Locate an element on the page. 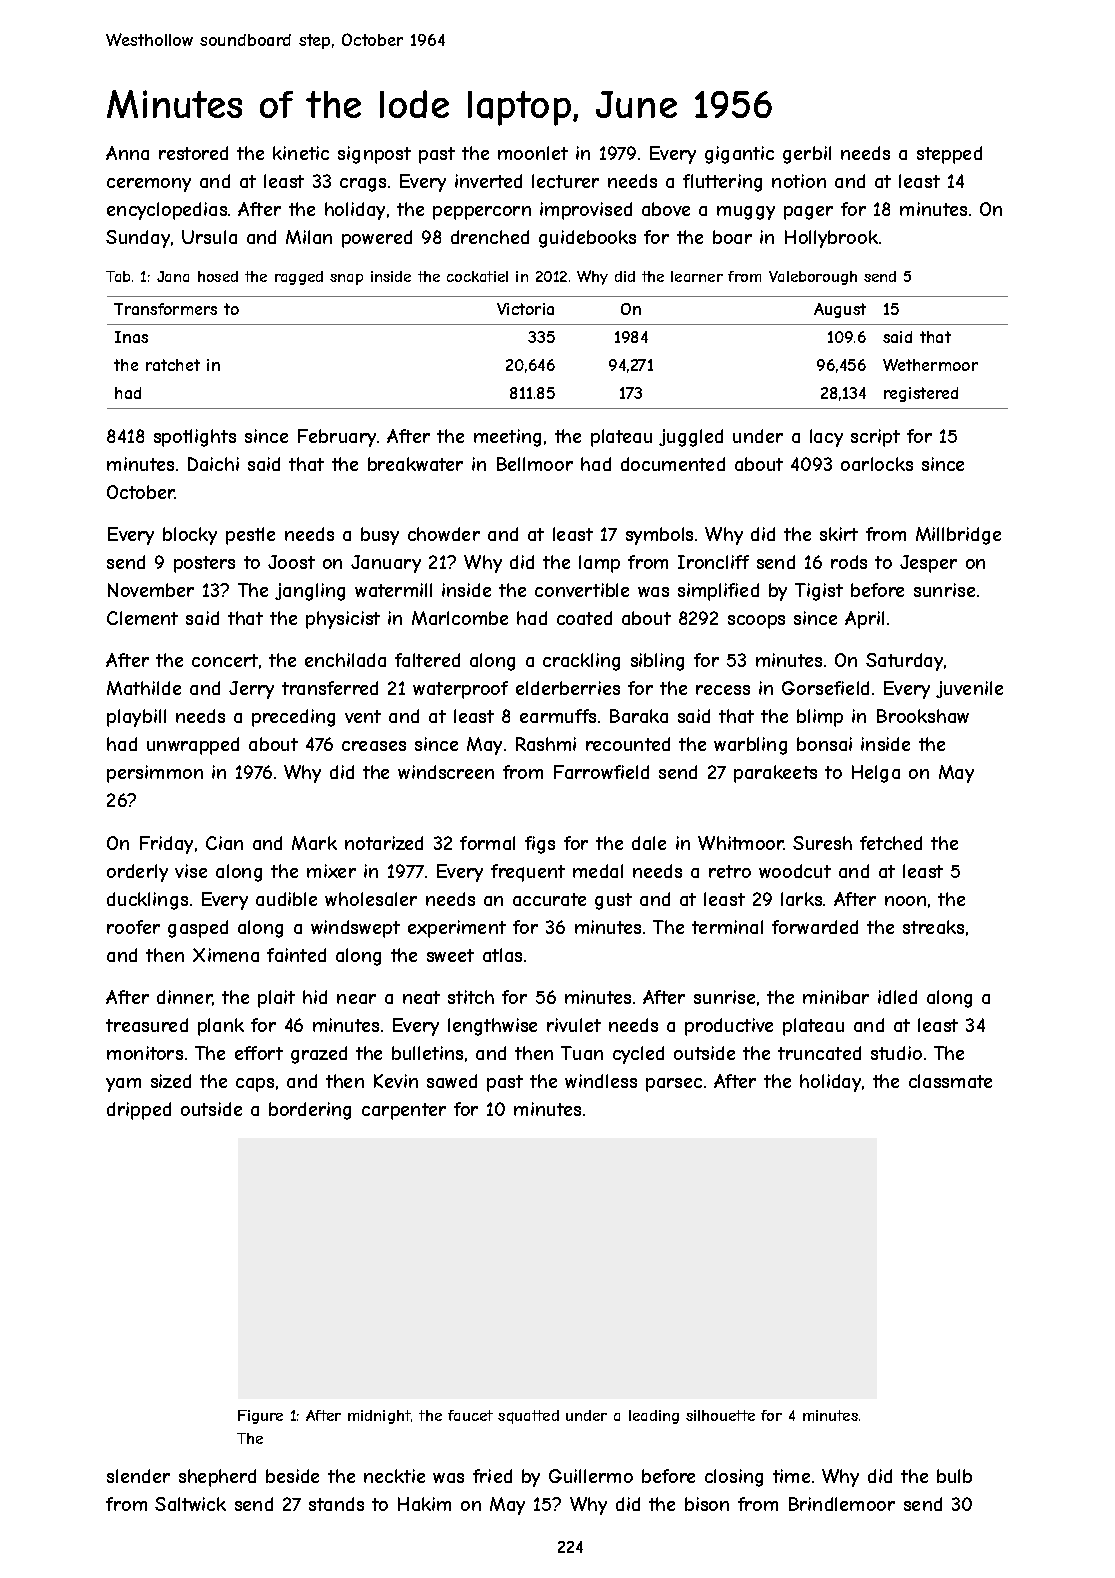 The height and width of the page is (1578, 1115). Saltwick is located at coordinates (190, 1504).
